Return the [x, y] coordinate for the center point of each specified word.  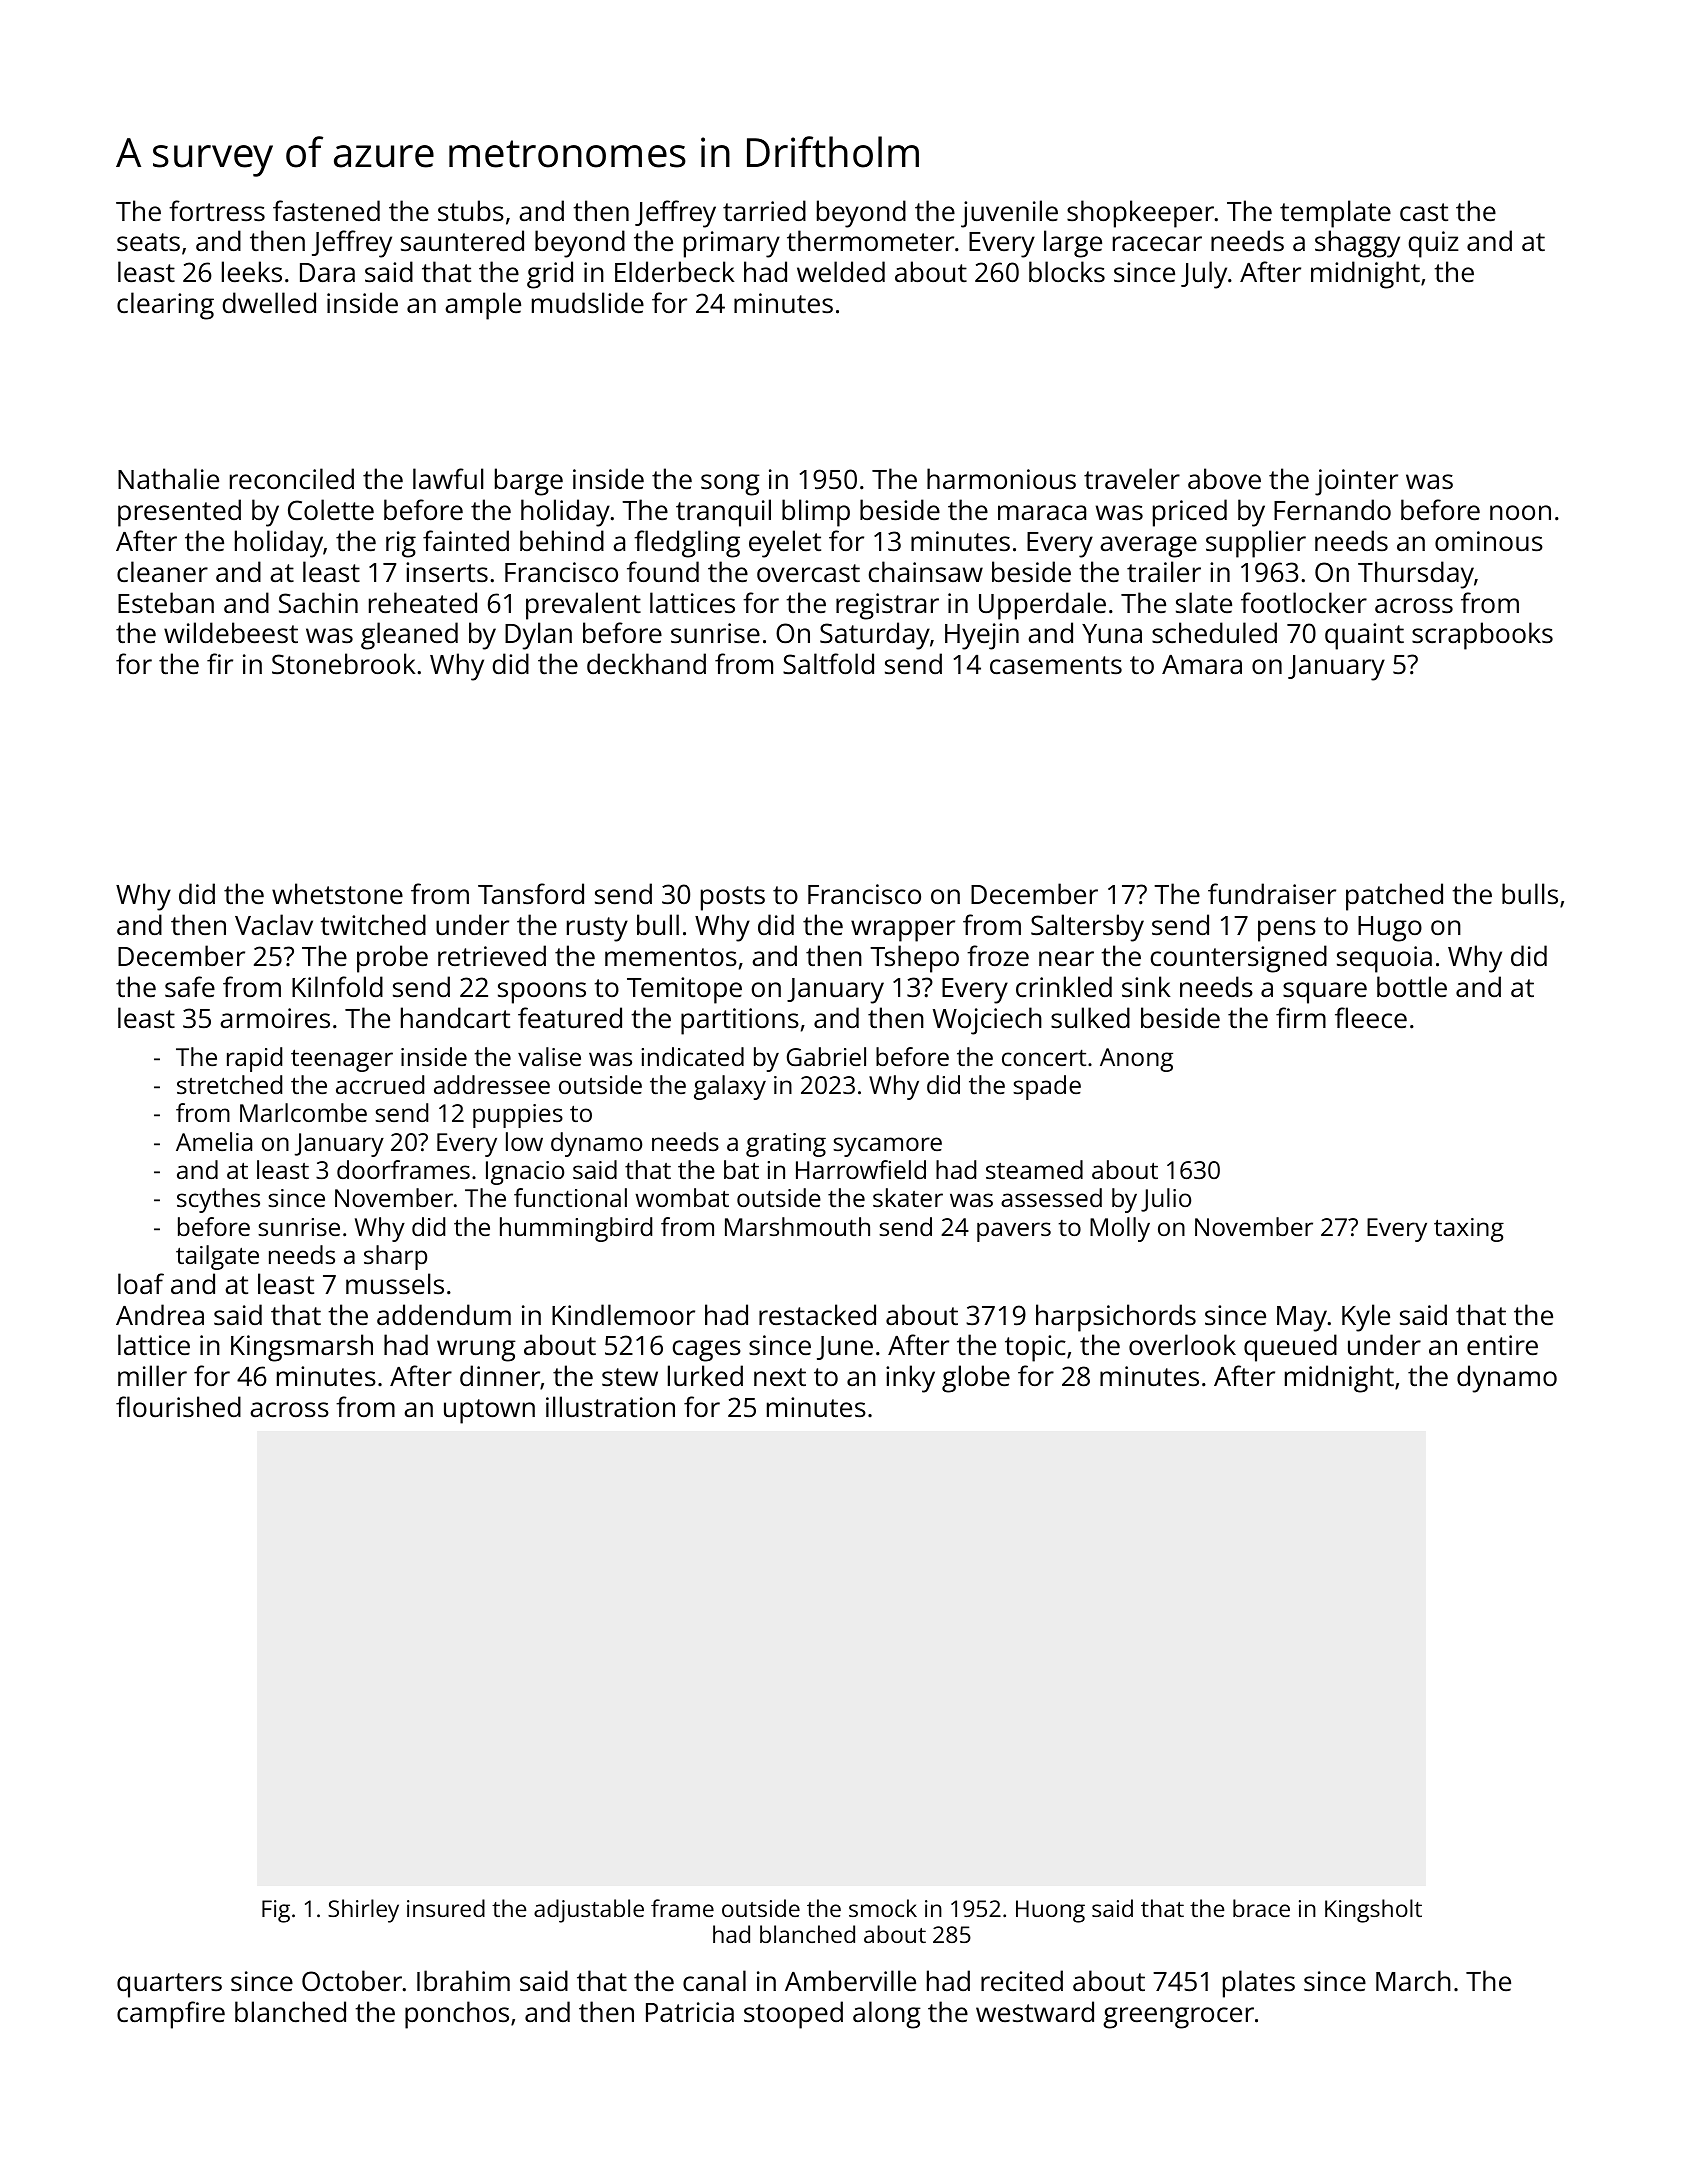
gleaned [409, 636]
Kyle [1366, 1318]
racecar [1157, 243]
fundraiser [1272, 894]
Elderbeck [675, 271]
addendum [444, 1314]
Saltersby [1087, 928]
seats [148, 242]
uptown [489, 1411]
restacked [817, 1315]
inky [910, 1379]
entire [1502, 1345]
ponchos [457, 2015]
